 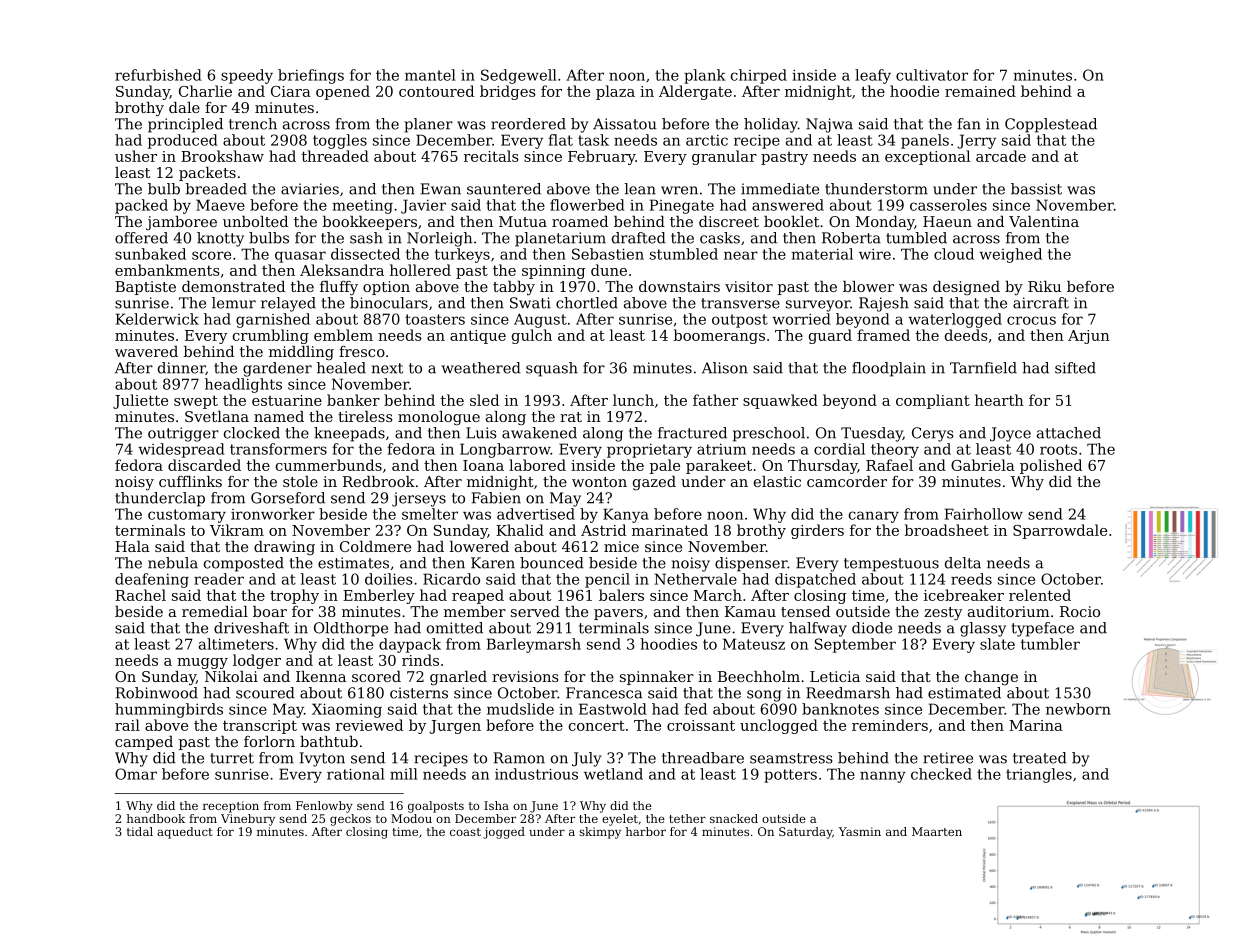 What do you see at coordinates (620, 820) in the screenshot?
I see `eyelet` at bounding box center [620, 820].
